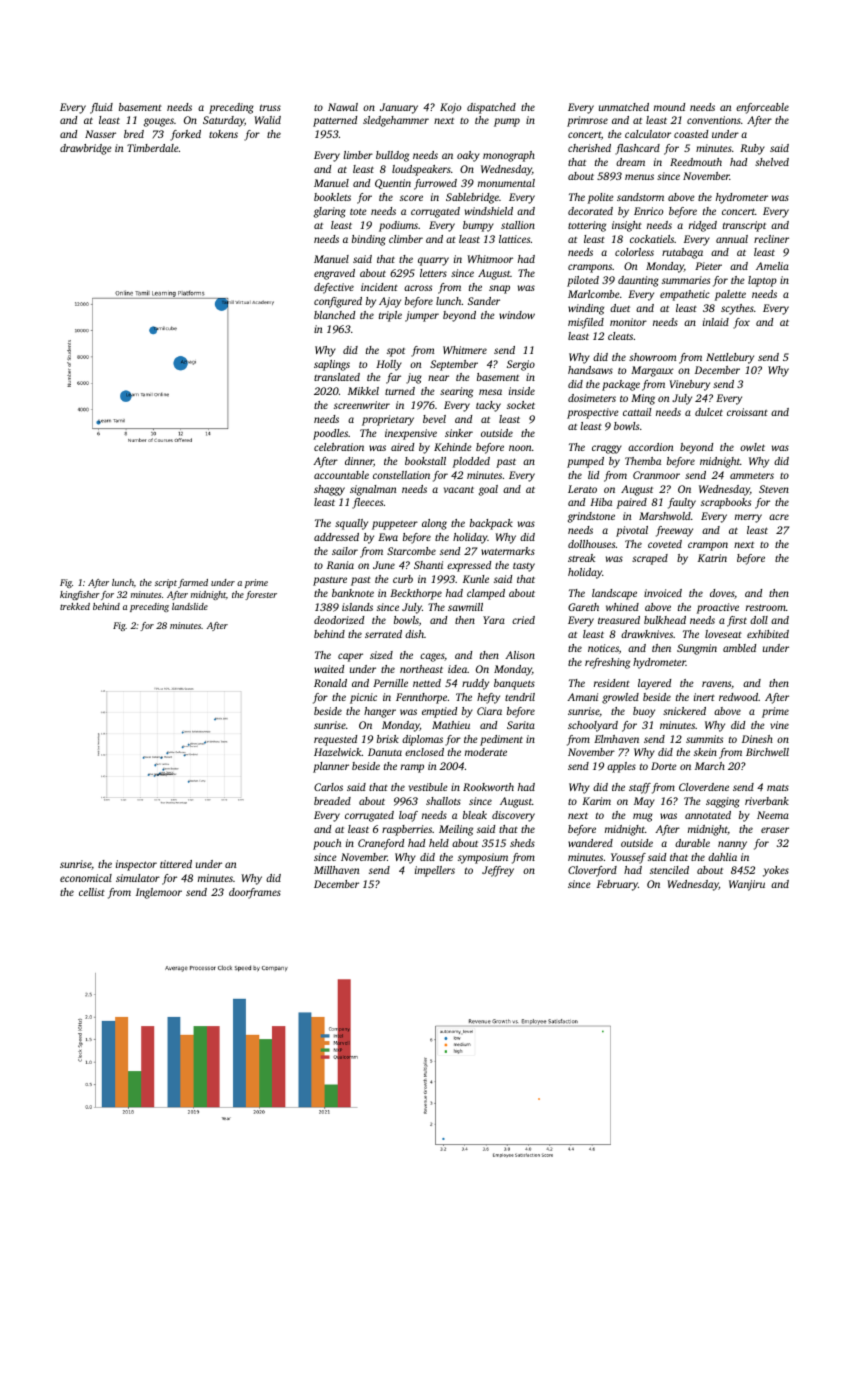 Image resolution: width=849 pixels, height=1400 pixels. I want to click on Nawal, so click(343, 107).
